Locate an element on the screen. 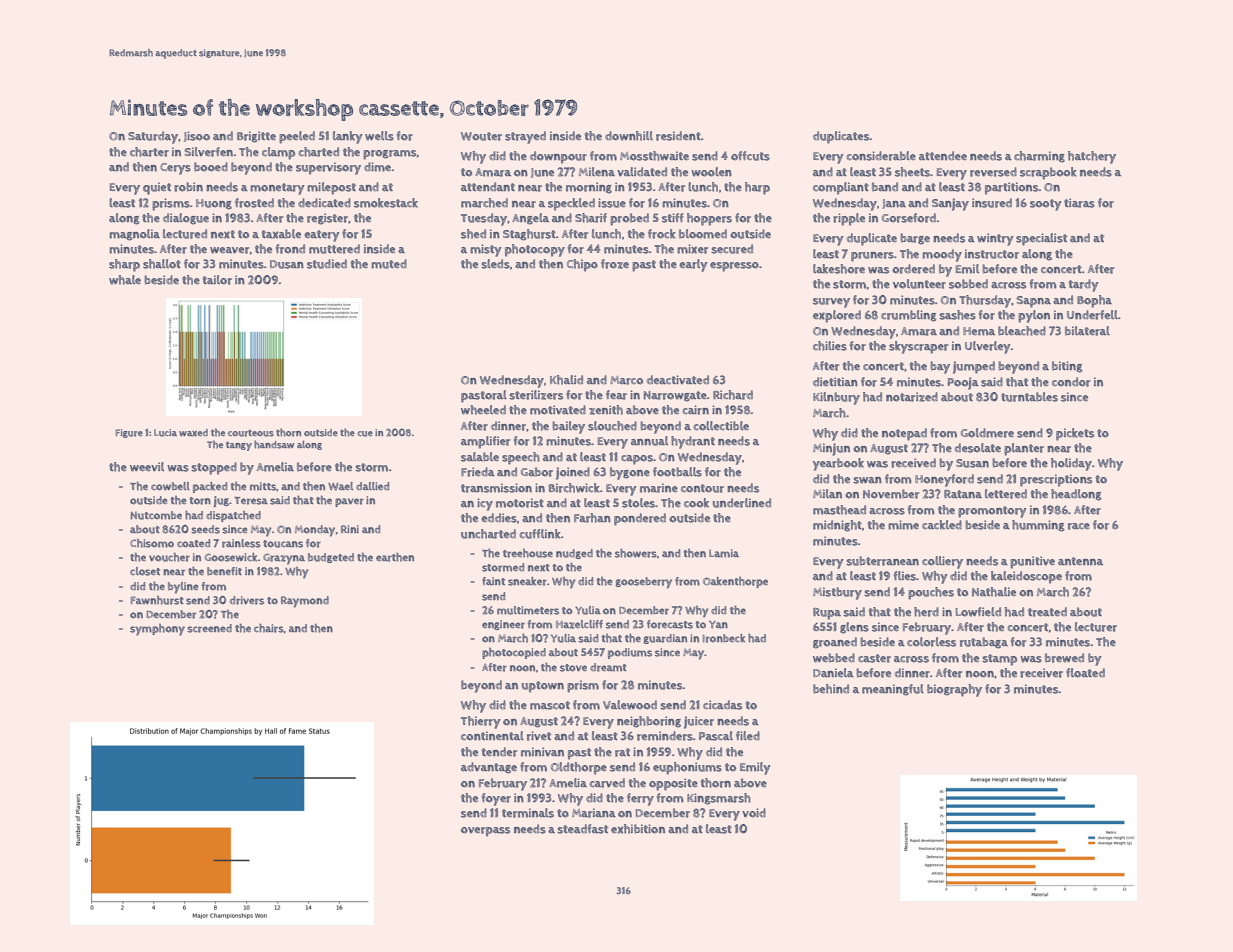 This screenshot has width=1233, height=952. downhill is located at coordinates (629, 136).
